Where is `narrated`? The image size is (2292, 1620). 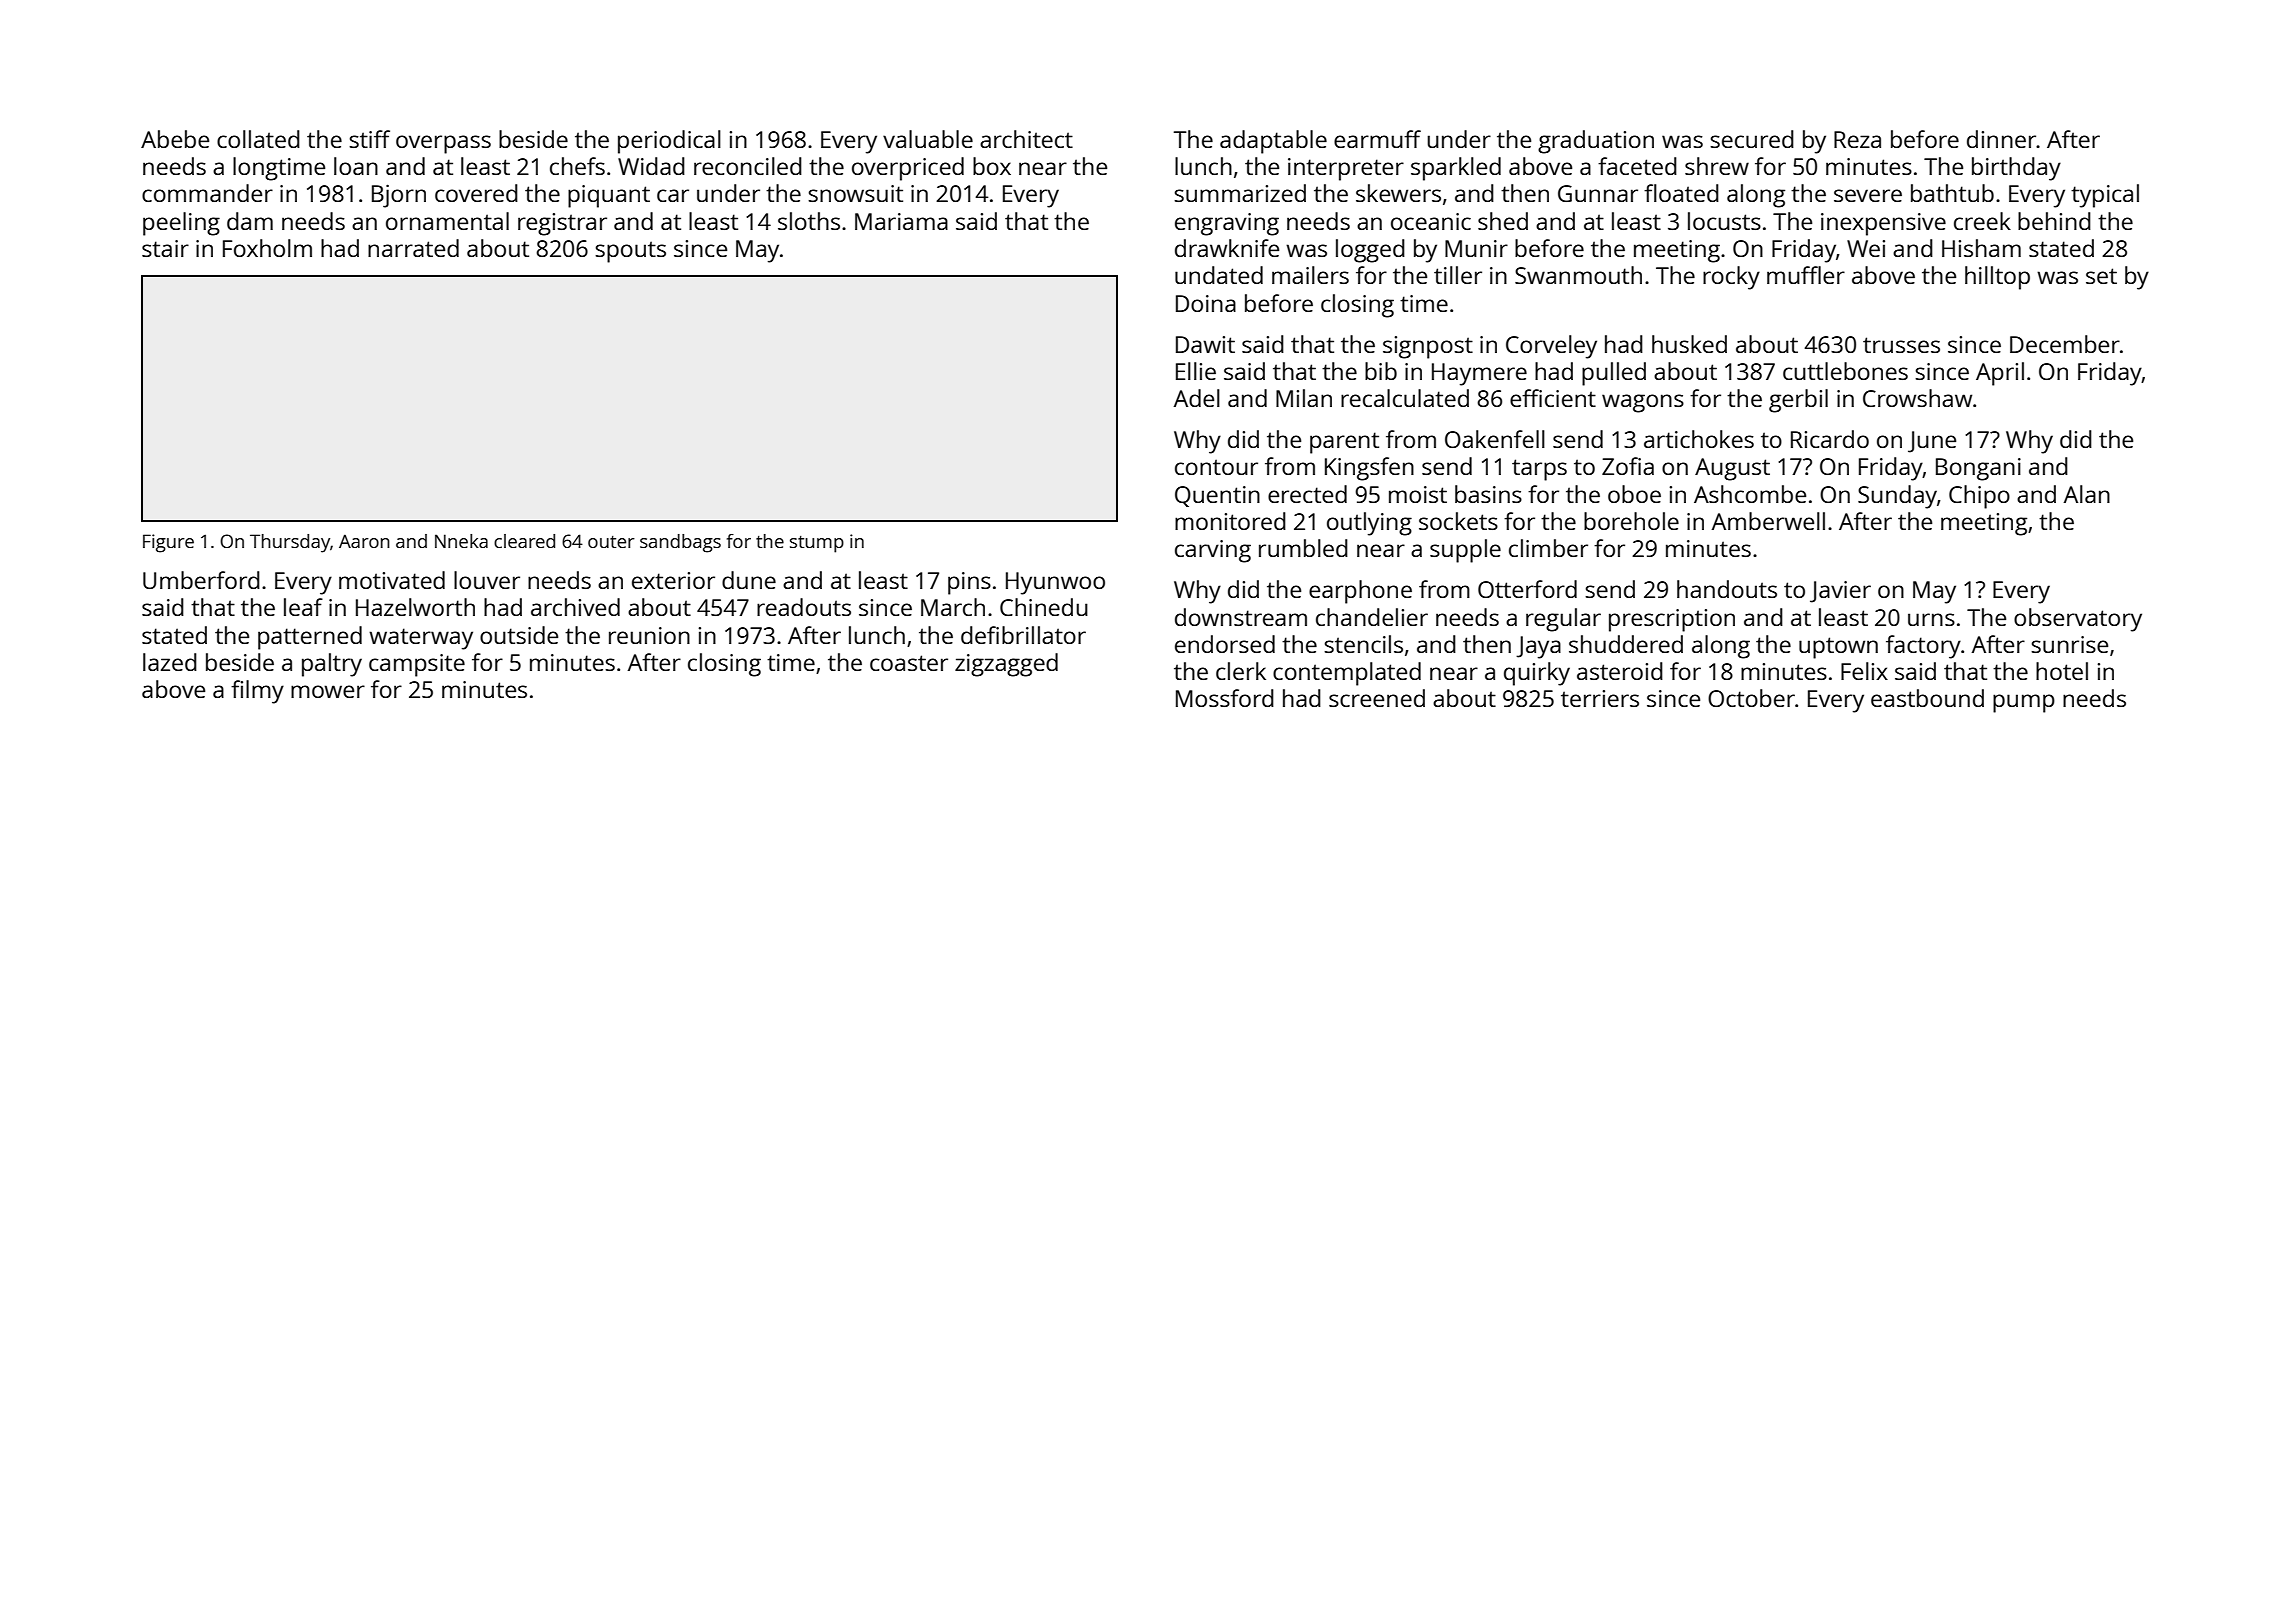 narrated is located at coordinates (413, 248).
